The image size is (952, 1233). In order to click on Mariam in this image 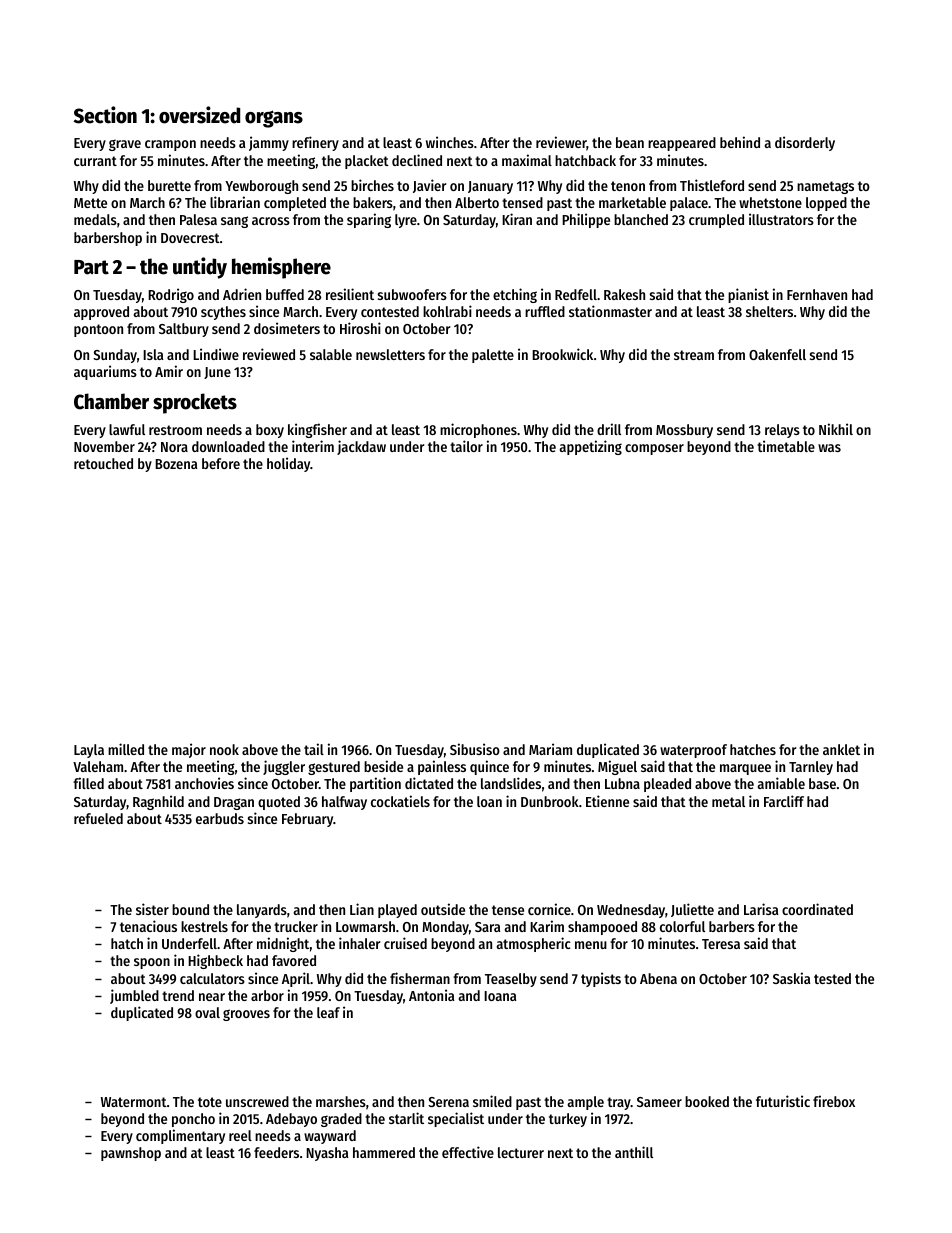, I will do `click(550, 749)`.
